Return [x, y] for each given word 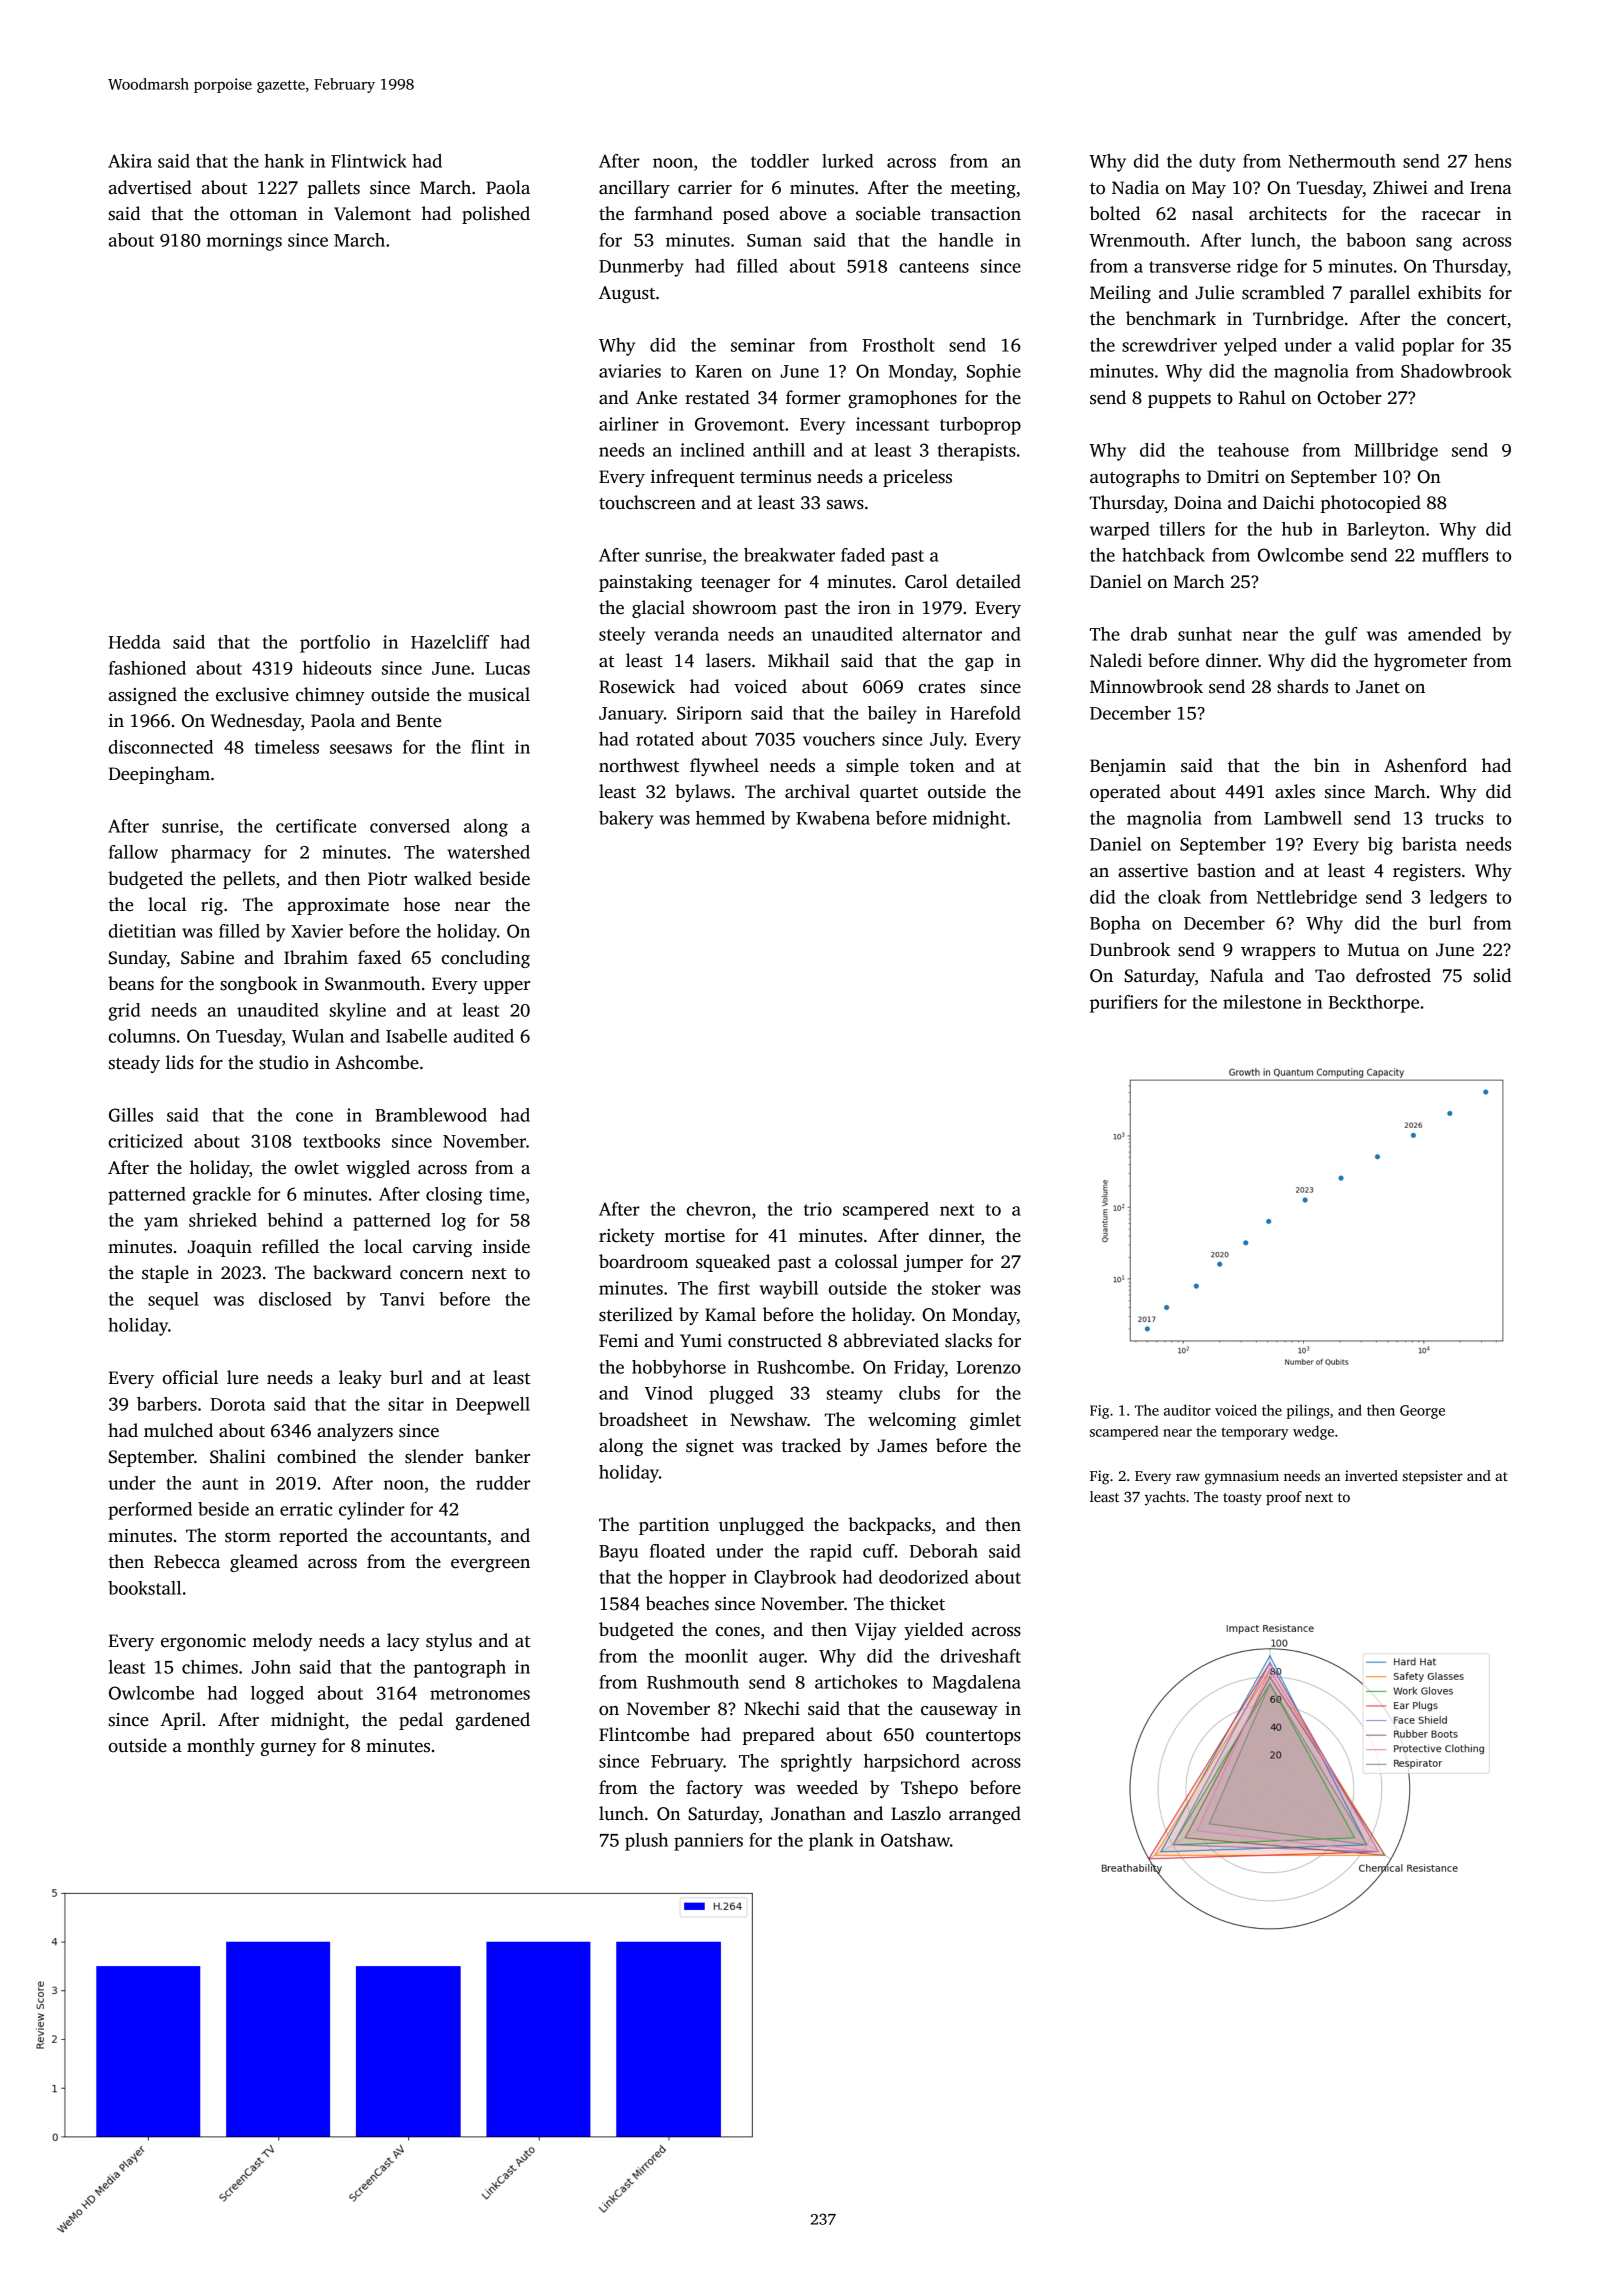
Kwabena [833, 818]
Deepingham [159, 775]
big [1380, 846]
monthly [221, 1747]
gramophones [902, 399]
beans [131, 983]
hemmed [730, 818]
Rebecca [187, 1561]
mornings [244, 242]
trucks [1459, 818]
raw [1188, 1477]
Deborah [944, 1551]
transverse [1190, 267]
